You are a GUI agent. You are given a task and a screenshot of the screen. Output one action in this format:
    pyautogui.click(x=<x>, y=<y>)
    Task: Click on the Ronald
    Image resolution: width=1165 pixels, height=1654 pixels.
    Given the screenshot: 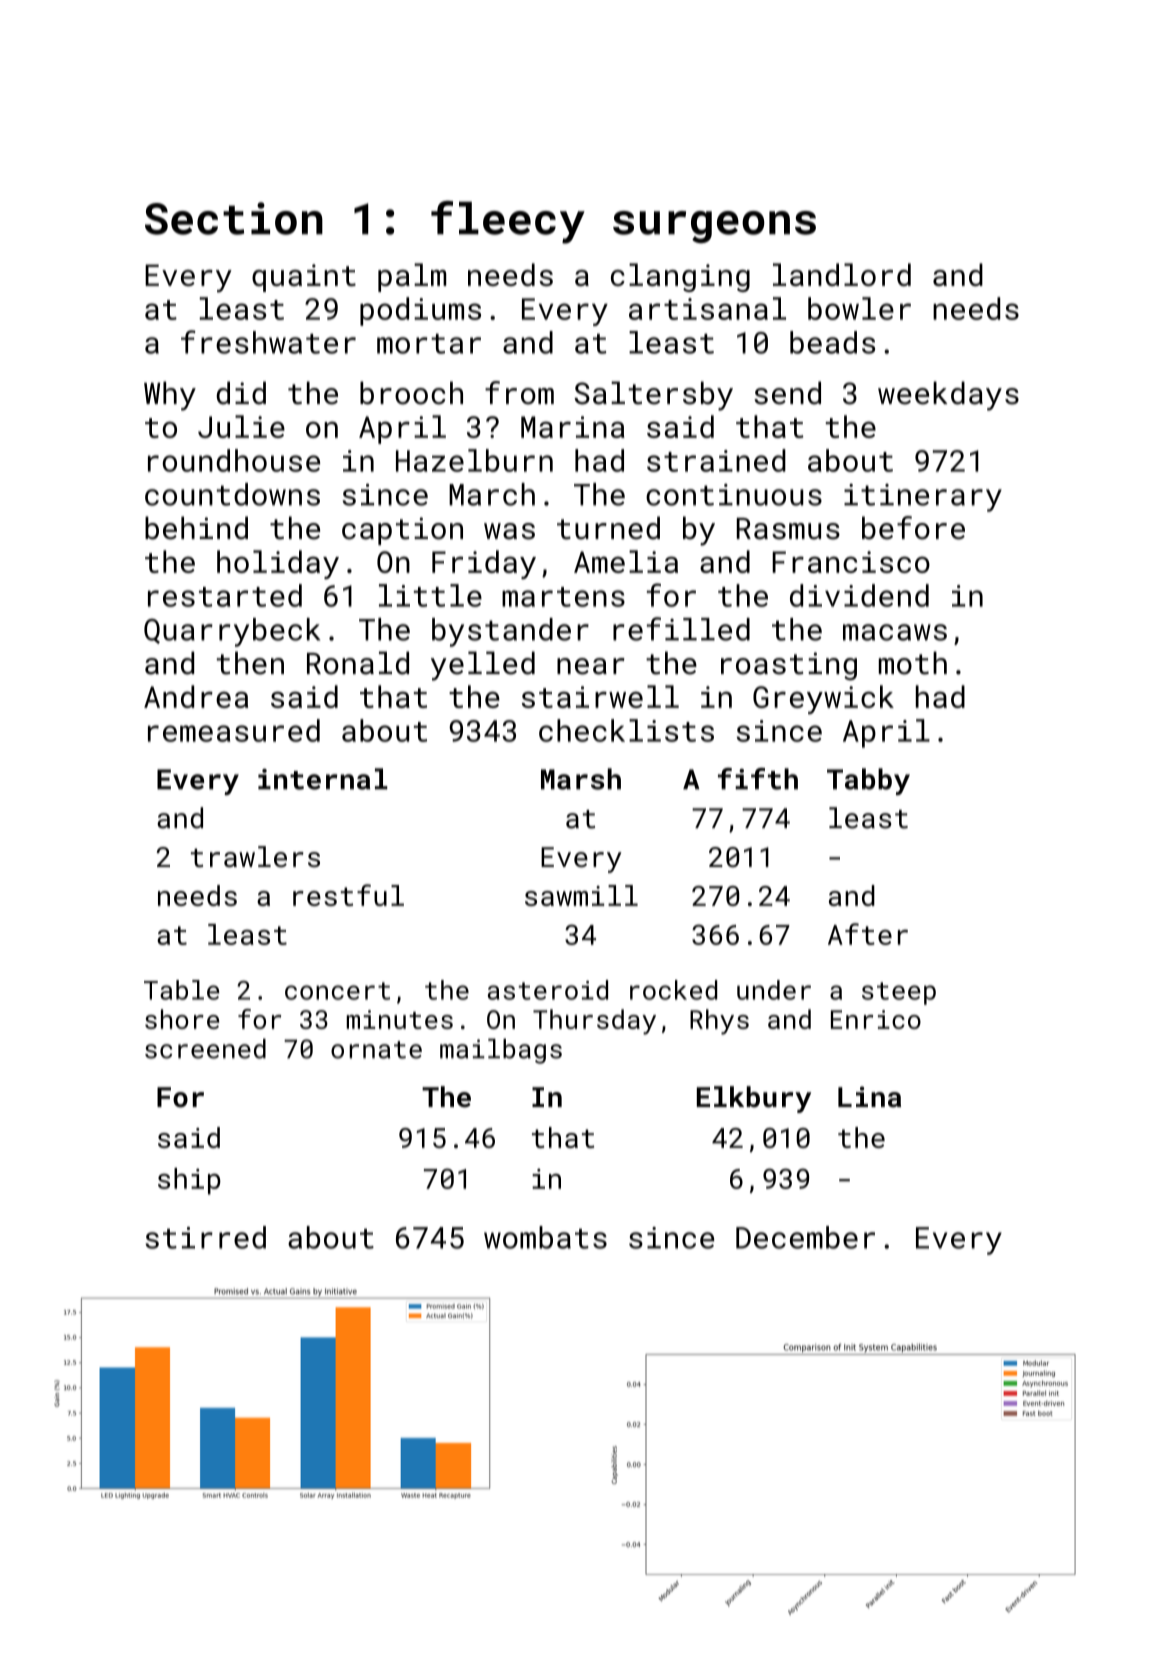 What is the action you would take?
    pyautogui.click(x=358, y=663)
